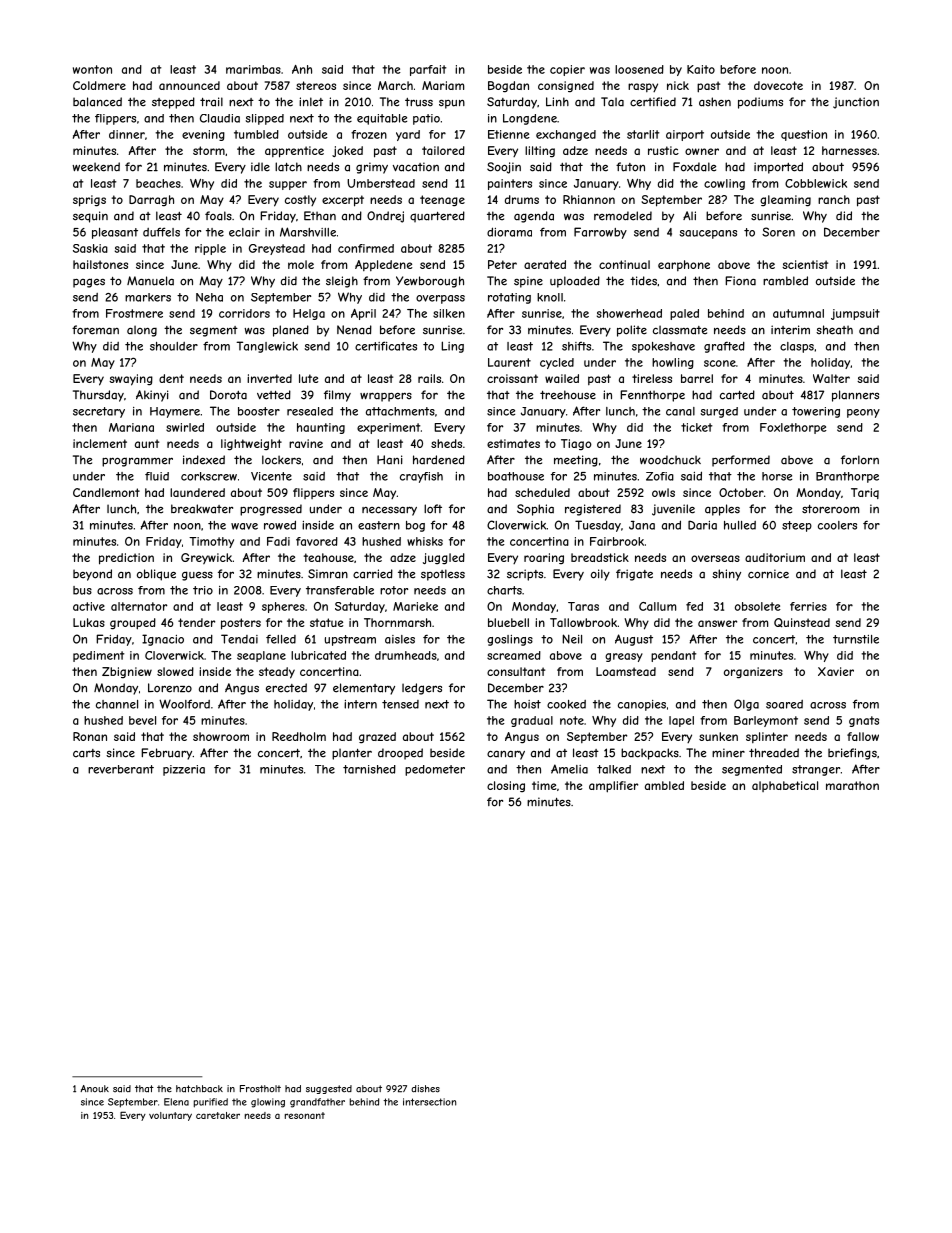 The height and width of the document is (1233, 952). I want to click on ranch, so click(834, 199).
